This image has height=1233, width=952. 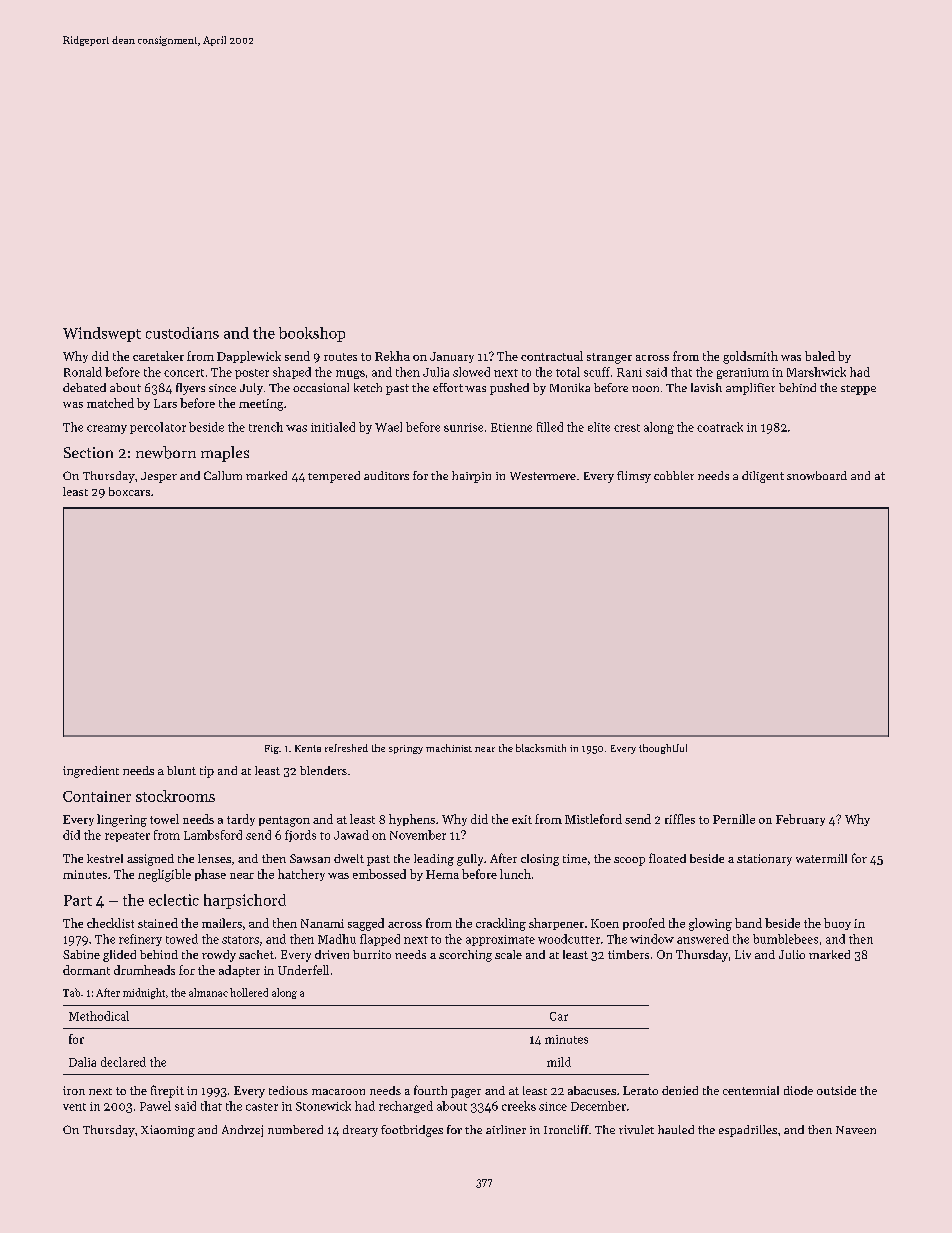 What do you see at coordinates (272, 749) in the image?
I see `Fig` at bounding box center [272, 749].
